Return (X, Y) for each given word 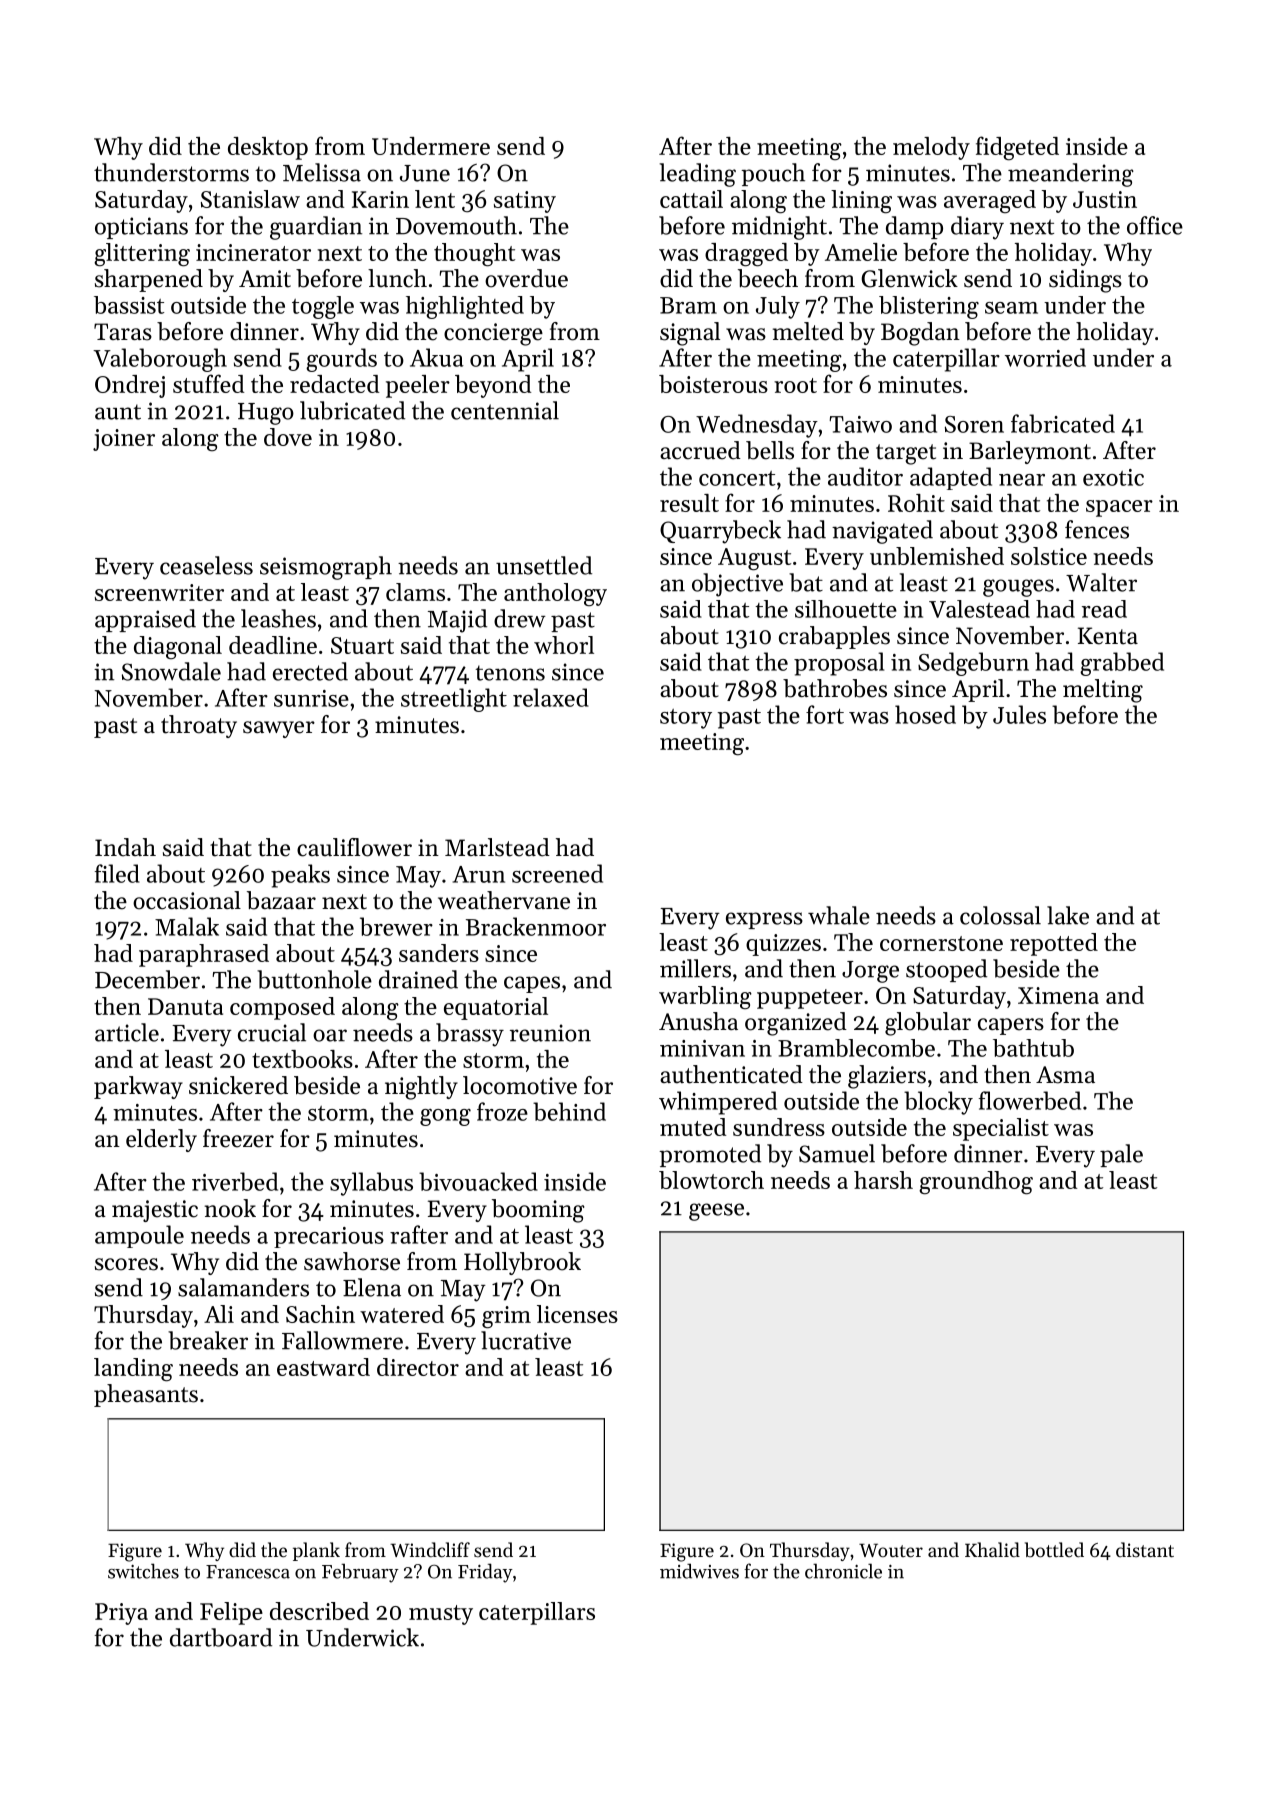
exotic (1113, 477)
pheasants (146, 1395)
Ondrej (130, 386)
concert (737, 478)
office (1155, 225)
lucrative (526, 1340)
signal (690, 334)
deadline (273, 645)
